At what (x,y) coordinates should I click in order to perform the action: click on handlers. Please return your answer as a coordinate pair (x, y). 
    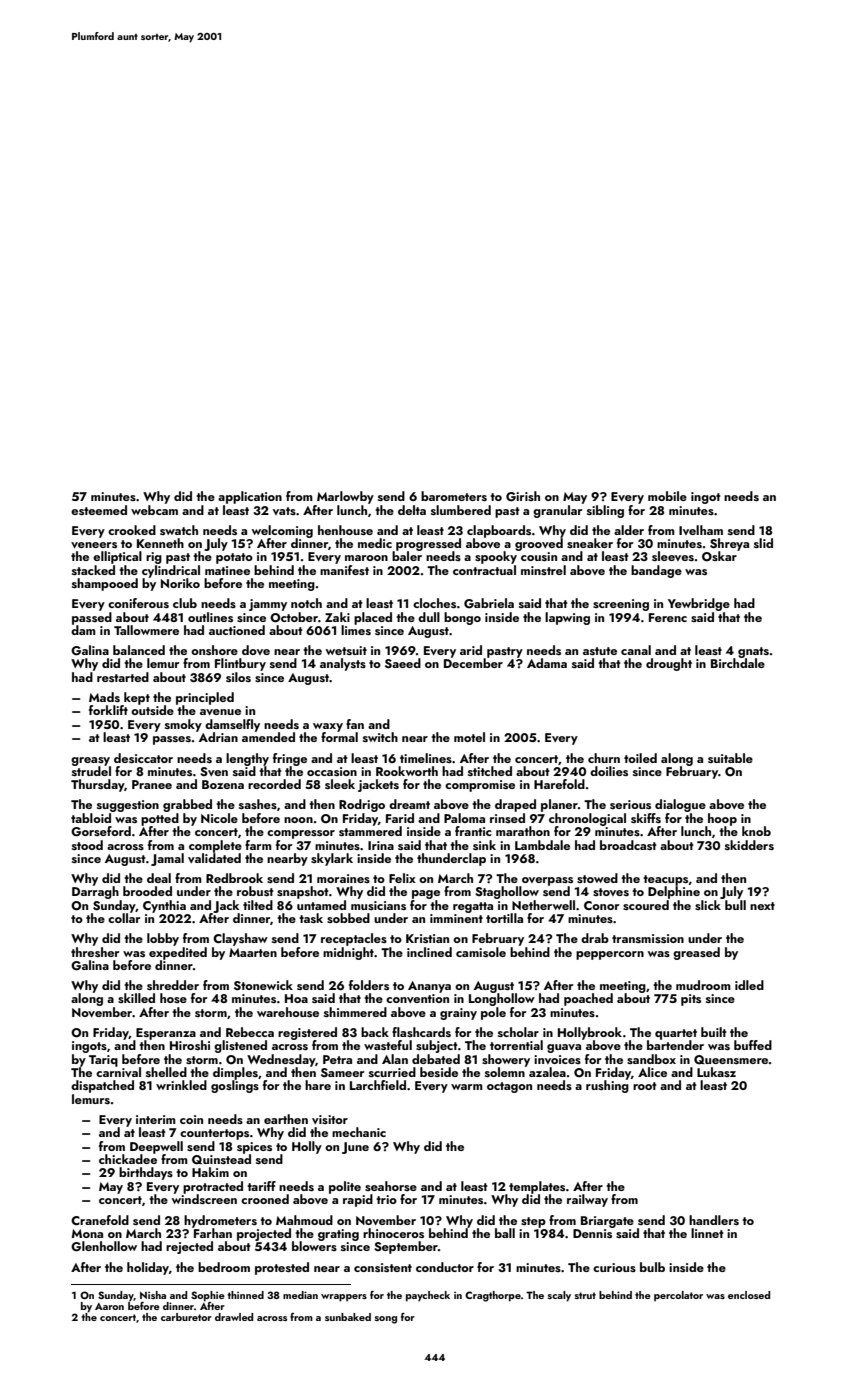
    Looking at the image, I should click on (714, 1220).
